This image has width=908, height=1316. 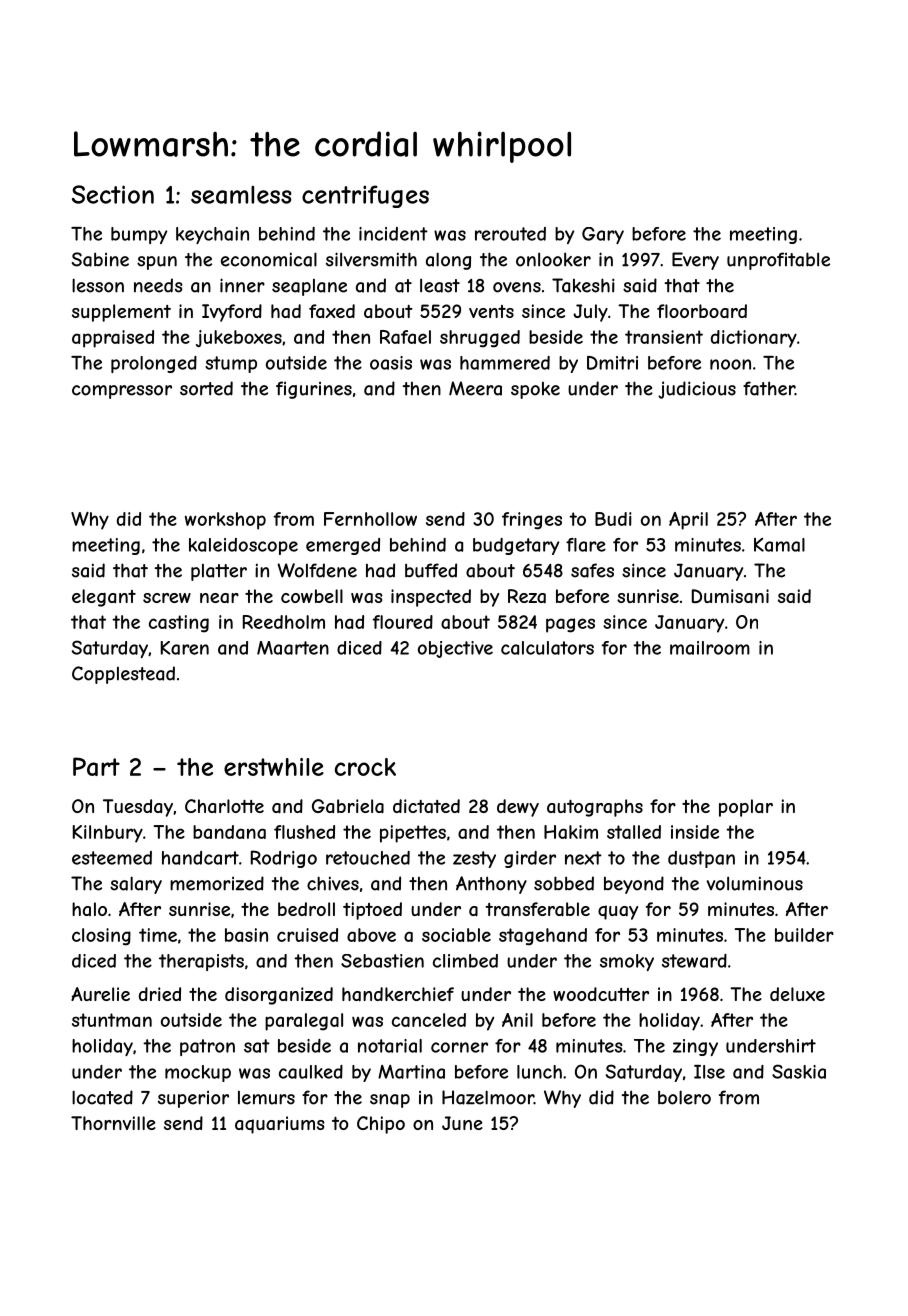 I want to click on Gabriela, so click(x=348, y=806).
